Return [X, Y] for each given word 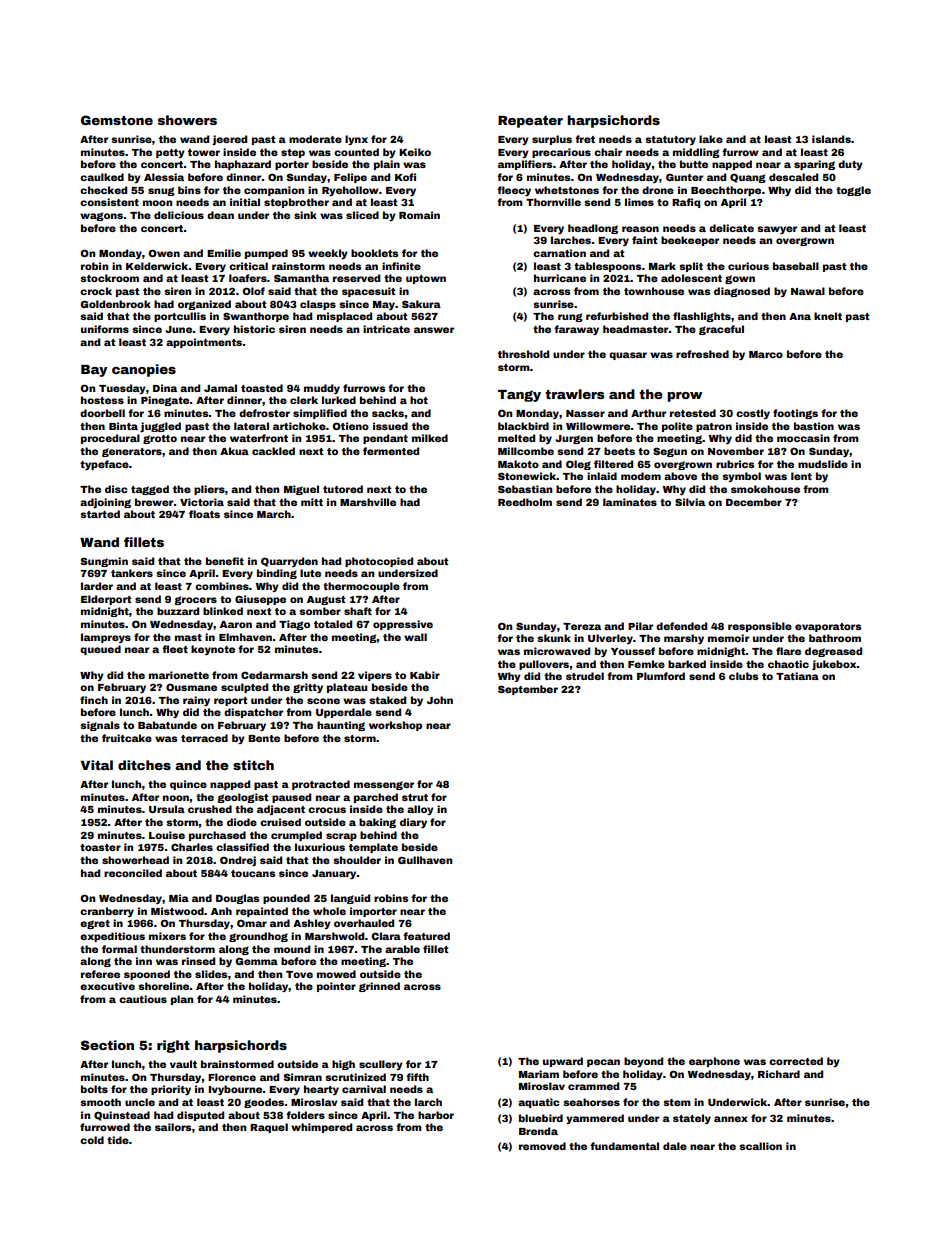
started [100, 514]
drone [658, 190]
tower [204, 152]
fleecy [514, 191]
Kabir [425, 675]
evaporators [828, 627]
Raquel [269, 1128]
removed [542, 1146]
